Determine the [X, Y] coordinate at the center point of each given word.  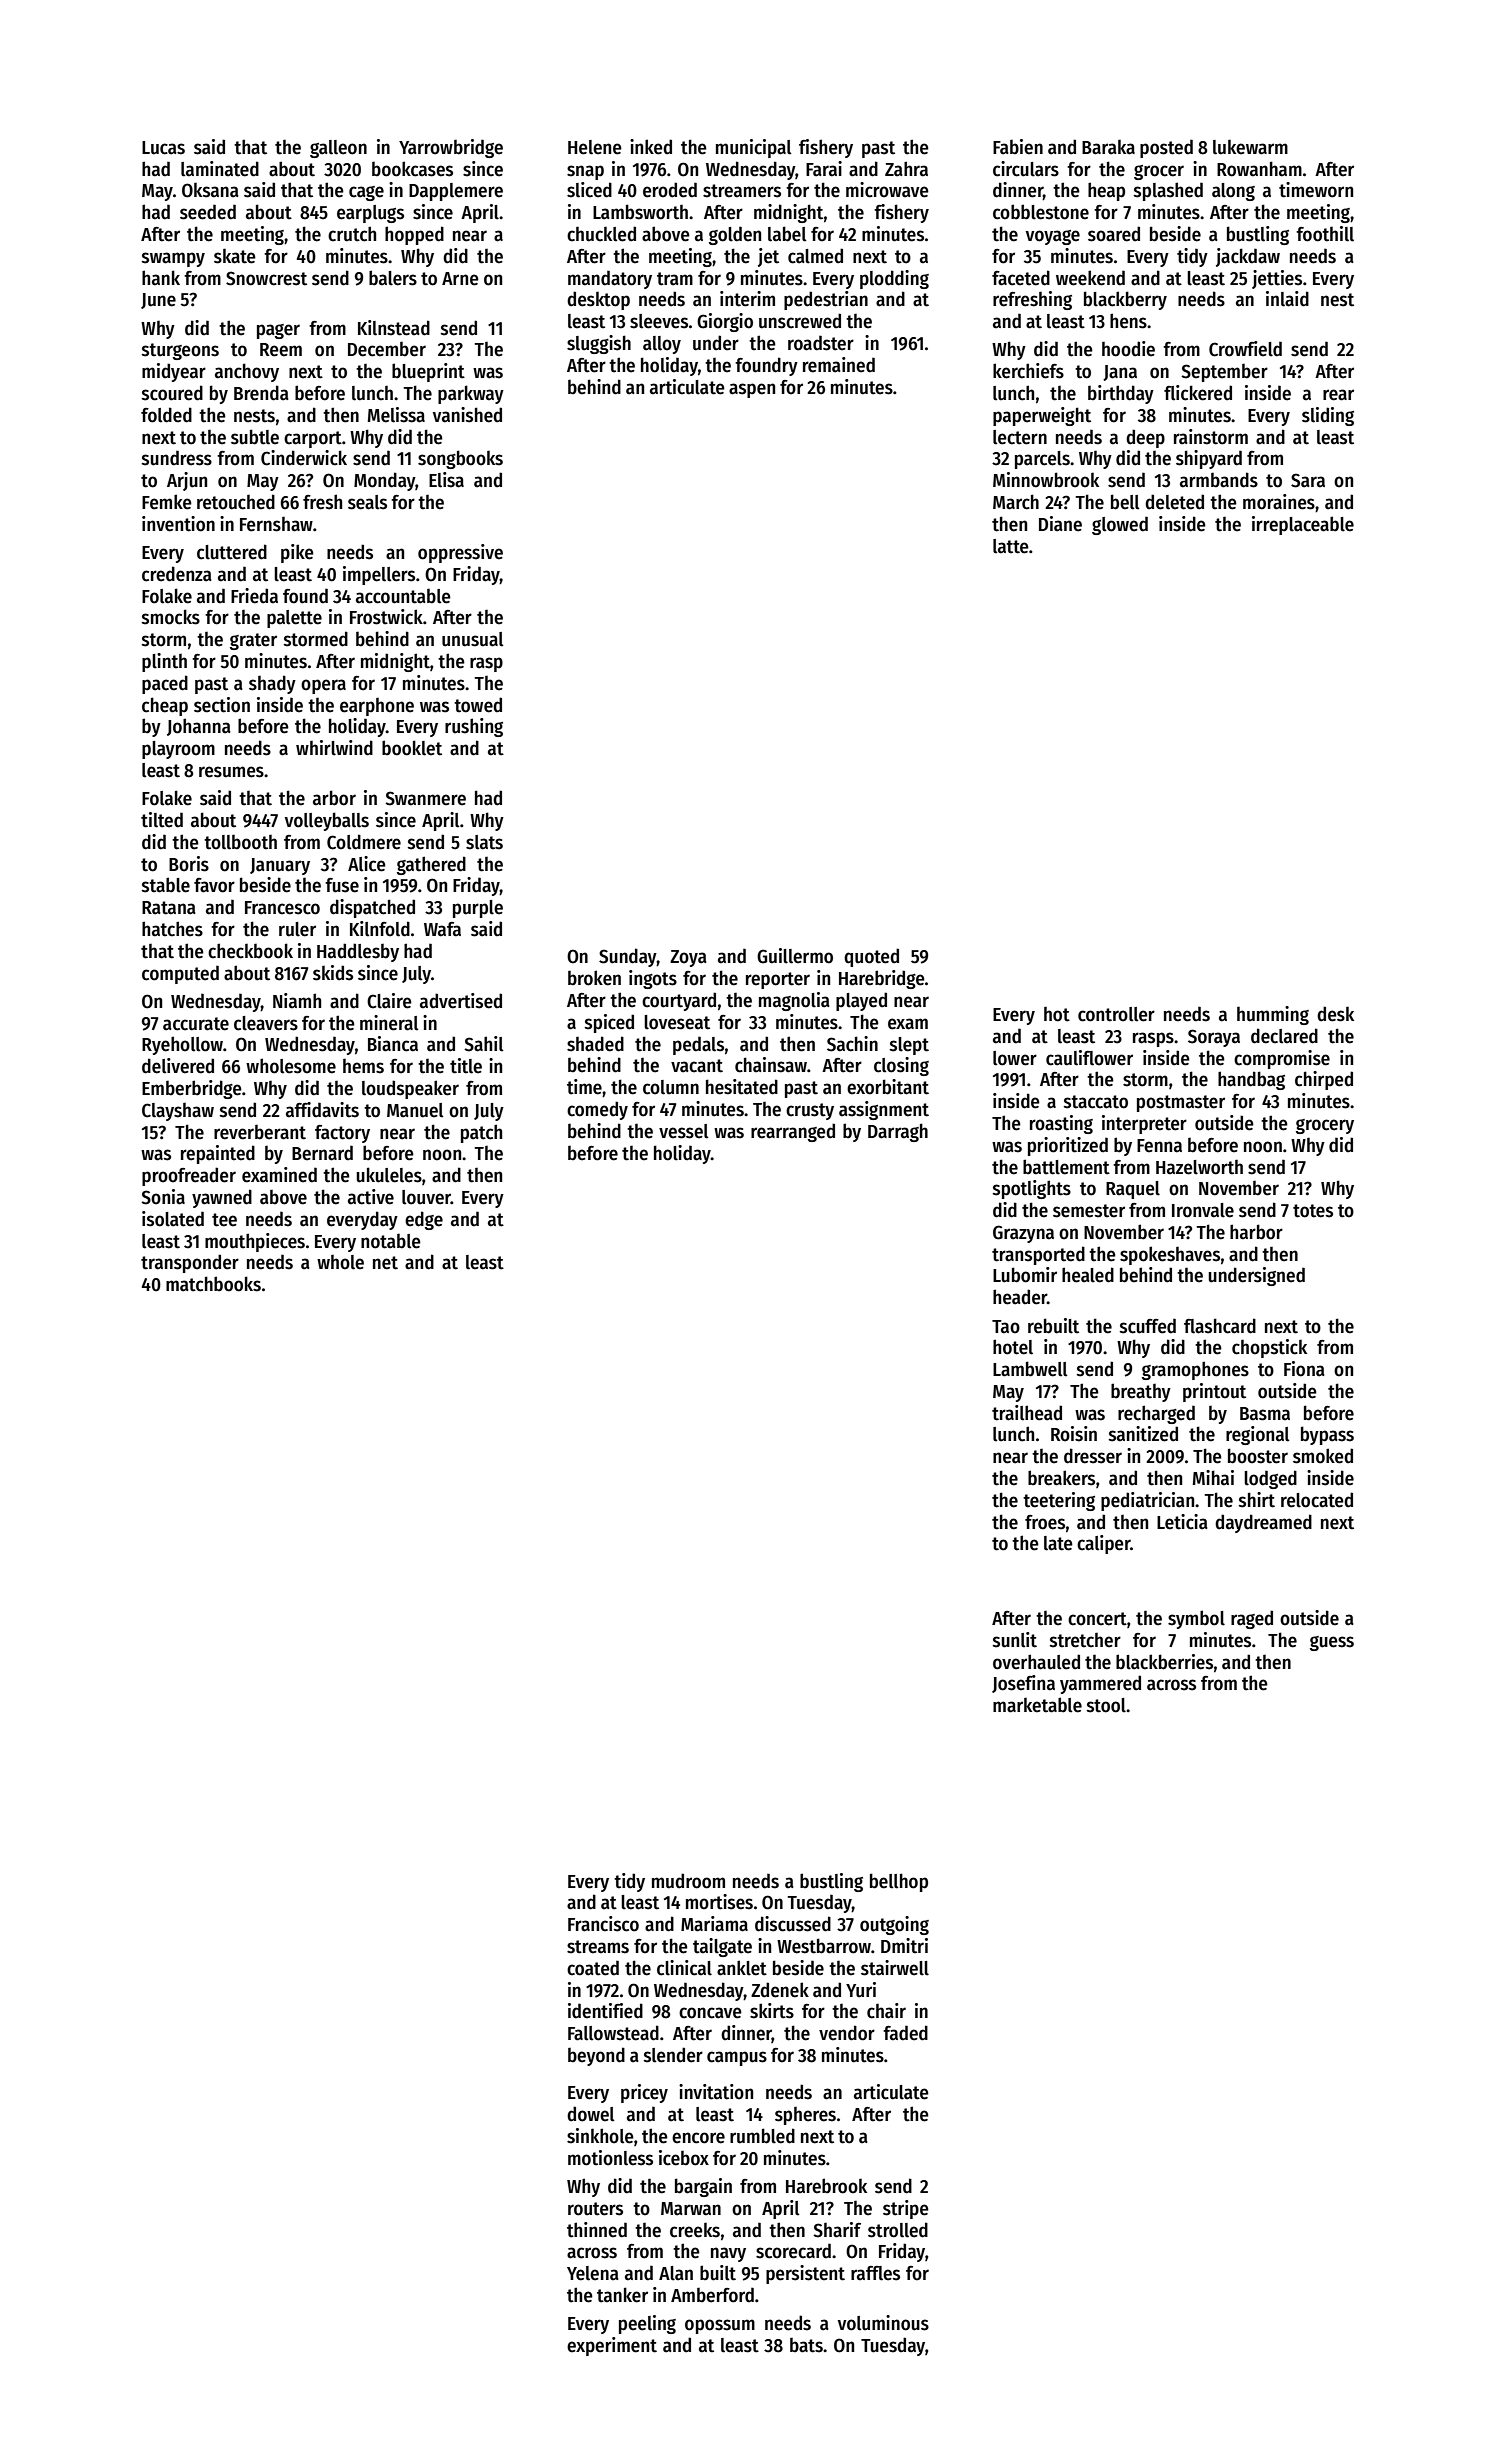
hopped [414, 235]
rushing [474, 727]
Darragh [898, 1132]
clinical [684, 1968]
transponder [190, 1263]
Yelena [593, 2273]
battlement [1066, 1167]
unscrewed [800, 321]
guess [1332, 1643]
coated [593, 1968]
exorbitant [888, 1087]
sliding [1328, 416]
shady [272, 684]
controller [1116, 1014]
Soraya [1214, 1038]
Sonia [163, 1197]
